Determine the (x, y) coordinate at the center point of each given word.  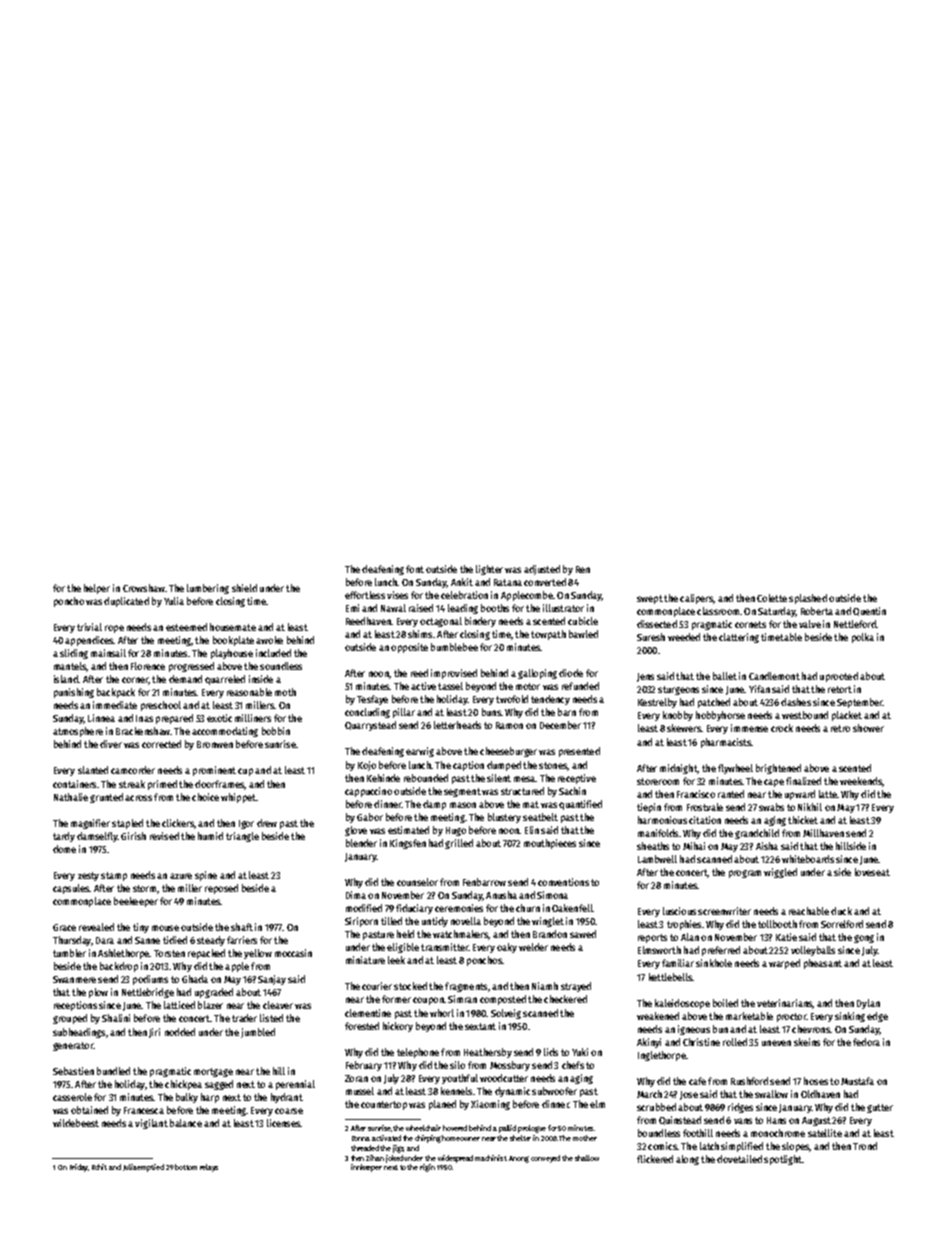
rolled (735, 1042)
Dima (356, 895)
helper (97, 589)
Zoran (356, 1078)
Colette (772, 598)
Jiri (154, 1033)
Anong (519, 1159)
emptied (151, 1168)
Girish (133, 836)
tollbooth (777, 924)
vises (397, 595)
